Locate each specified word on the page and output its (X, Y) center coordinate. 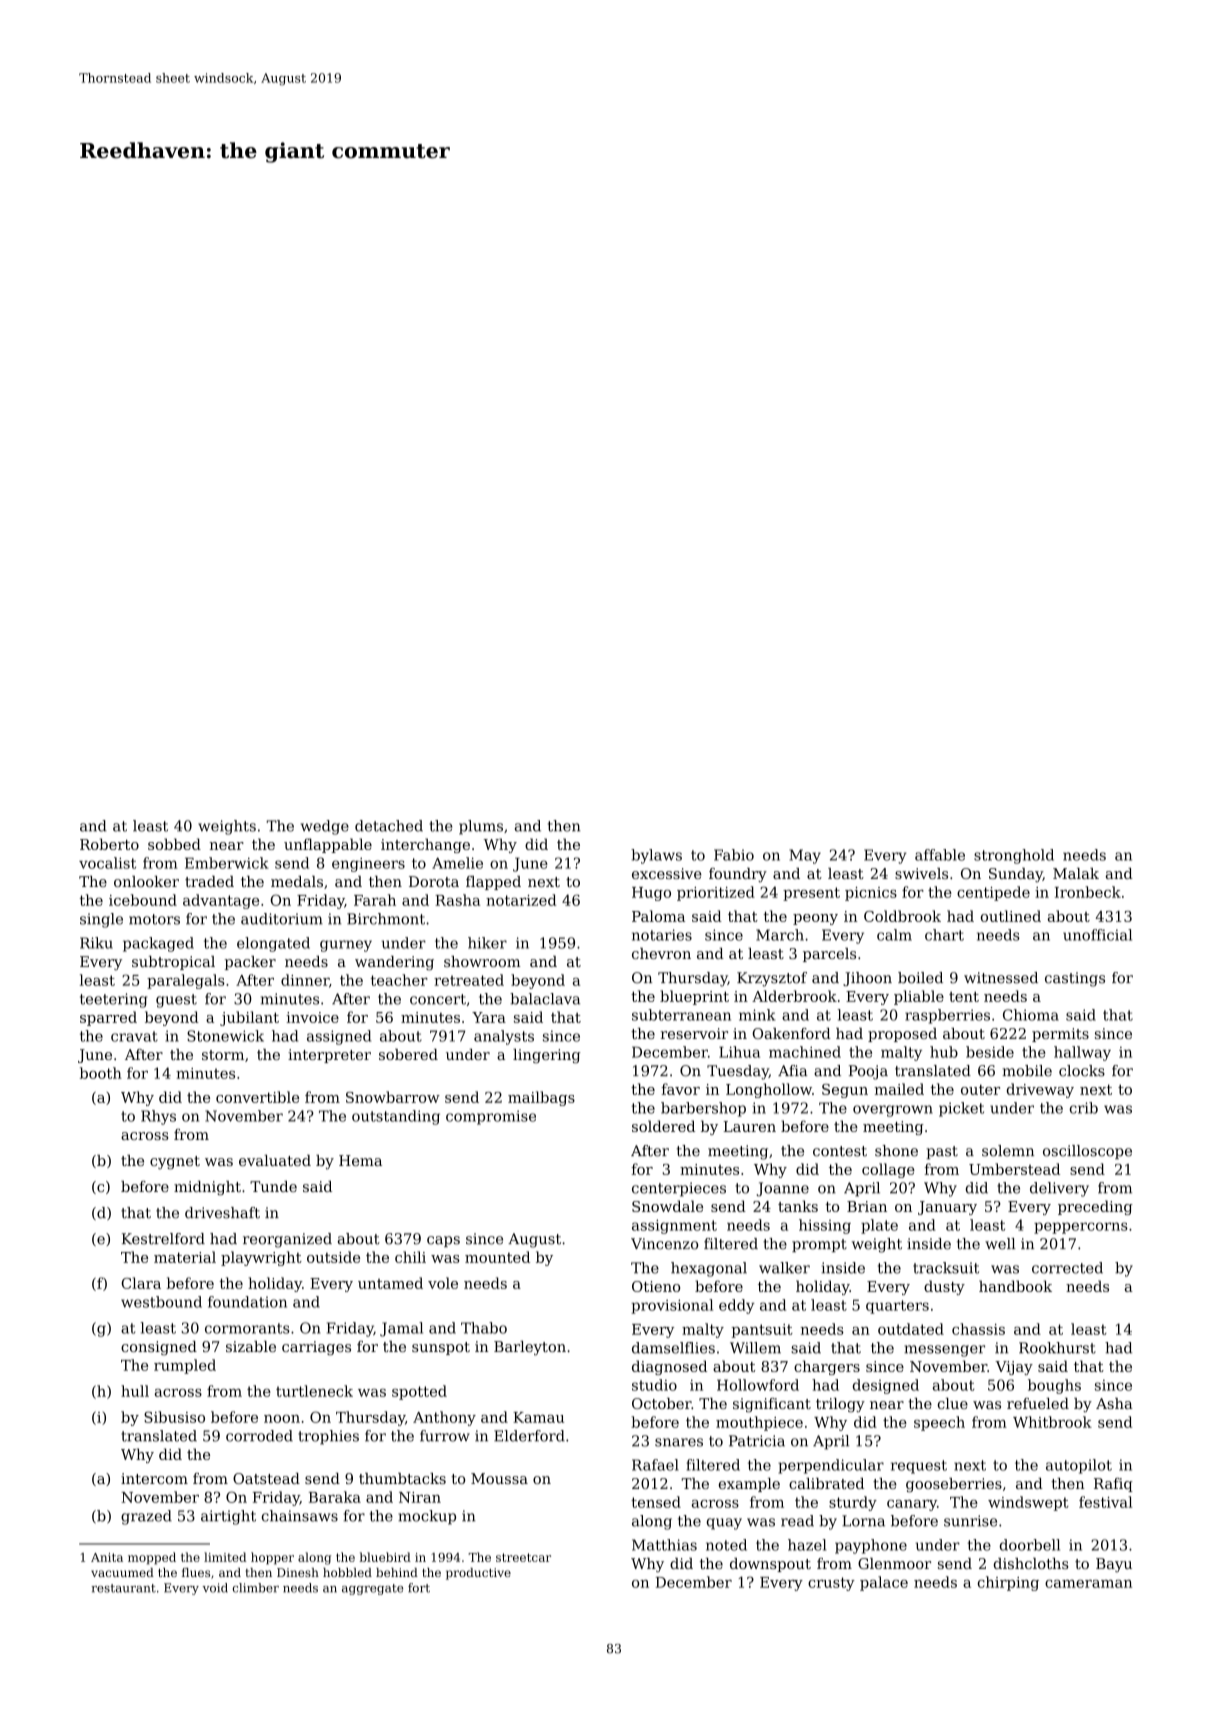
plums (481, 827)
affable (940, 855)
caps (443, 1241)
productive (478, 1574)
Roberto (109, 844)
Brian (867, 1206)
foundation (247, 1302)
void (215, 1588)
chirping (1008, 1583)
